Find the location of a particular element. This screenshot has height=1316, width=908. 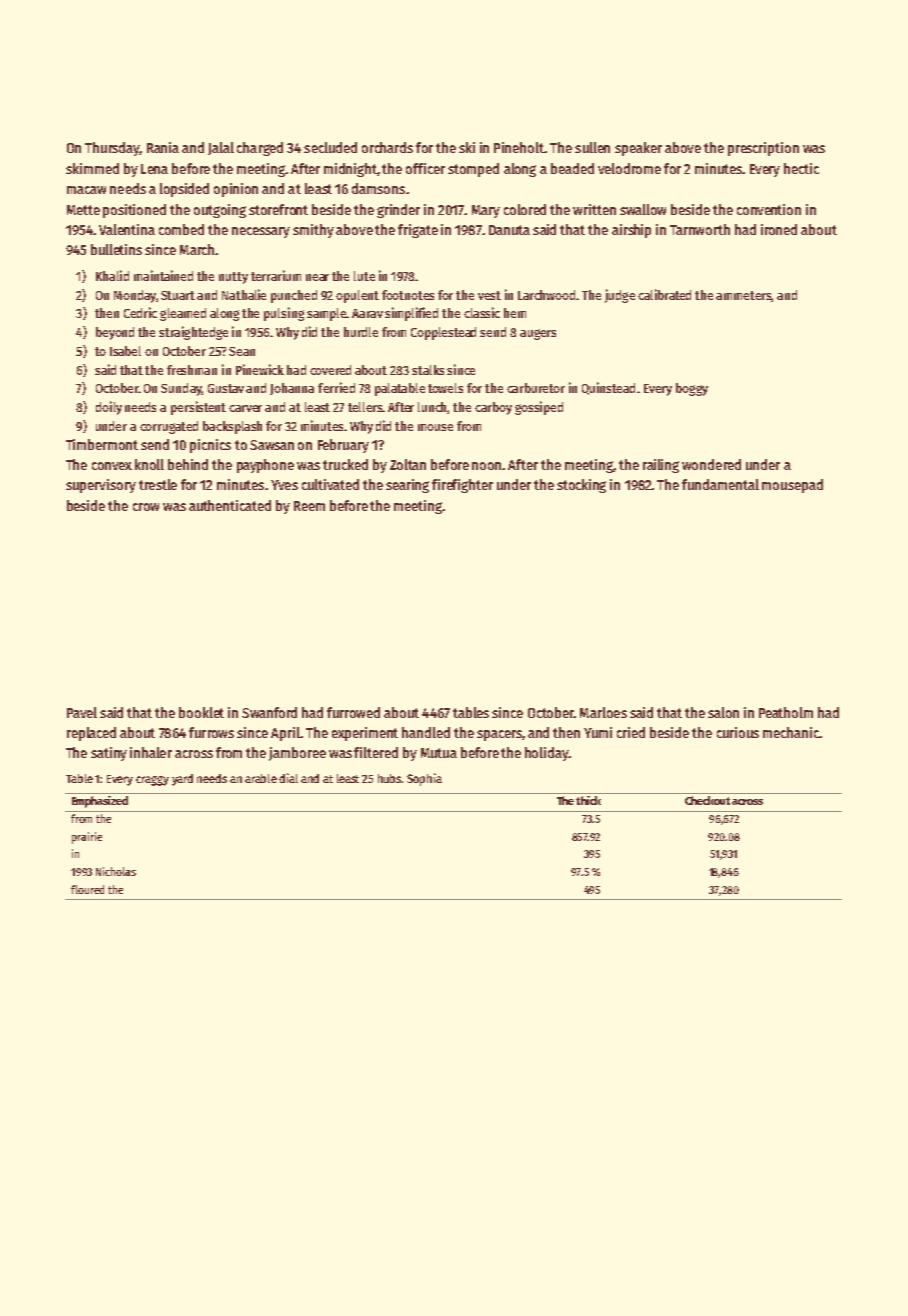

Nicholas is located at coordinates (116, 871).
